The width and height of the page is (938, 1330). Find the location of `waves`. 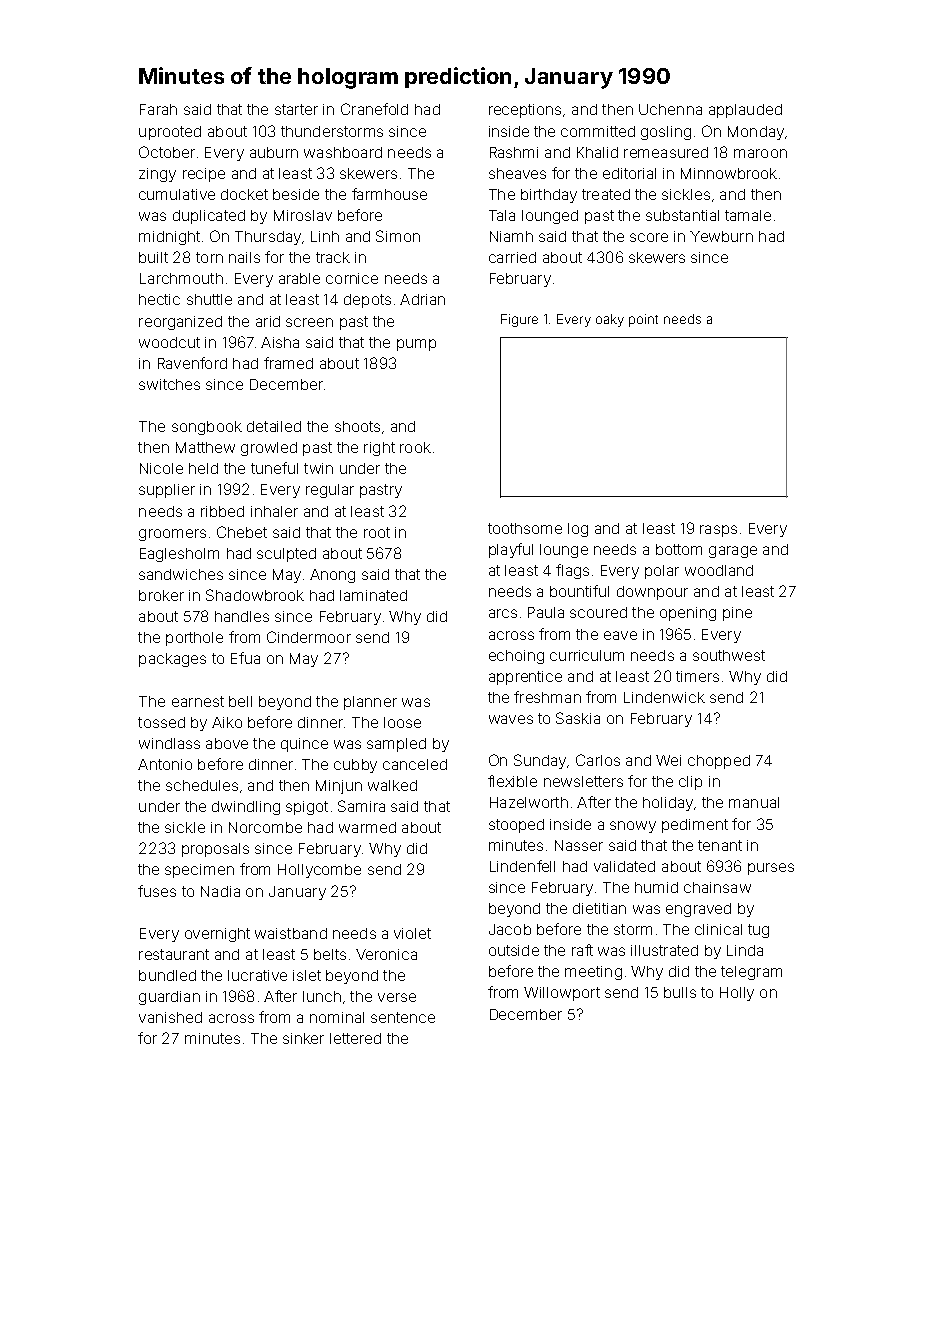

waves is located at coordinates (511, 719).
